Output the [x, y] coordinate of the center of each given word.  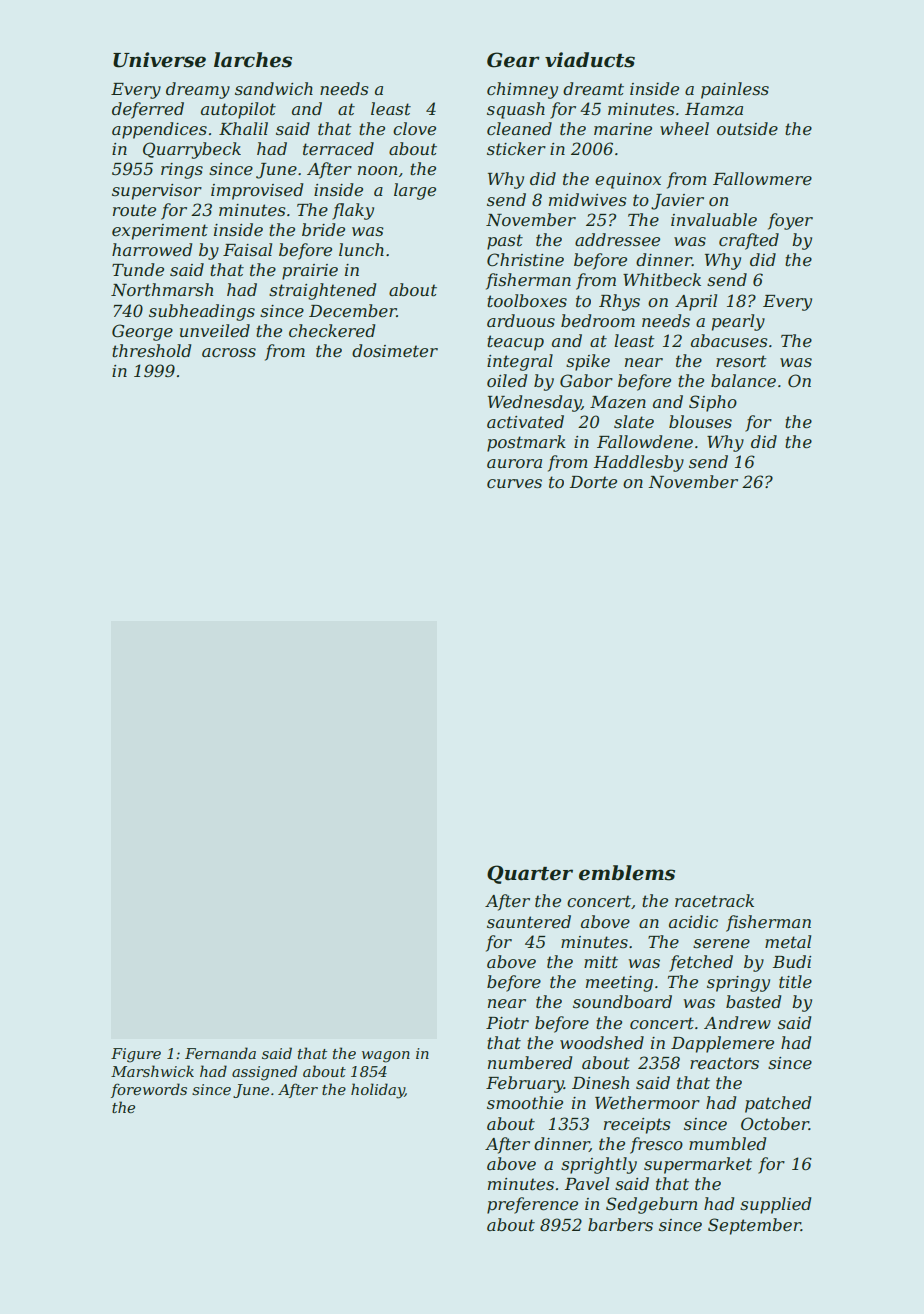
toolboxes [527, 300]
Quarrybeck [192, 150]
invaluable [714, 219]
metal [788, 941]
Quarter [530, 874]
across [229, 352]
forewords [149, 1090]
